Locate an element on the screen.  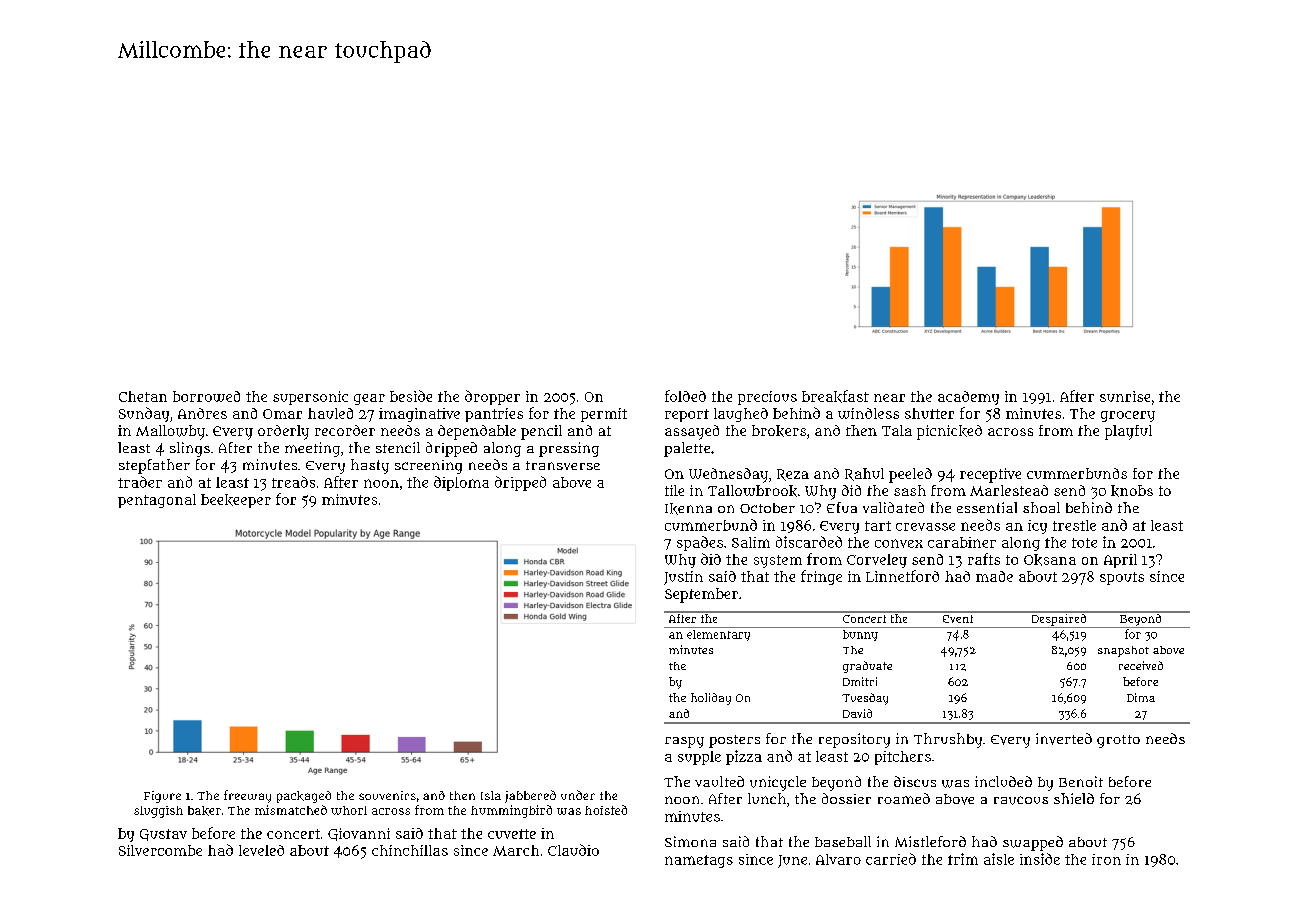
Silvercombe is located at coordinates (160, 850).
